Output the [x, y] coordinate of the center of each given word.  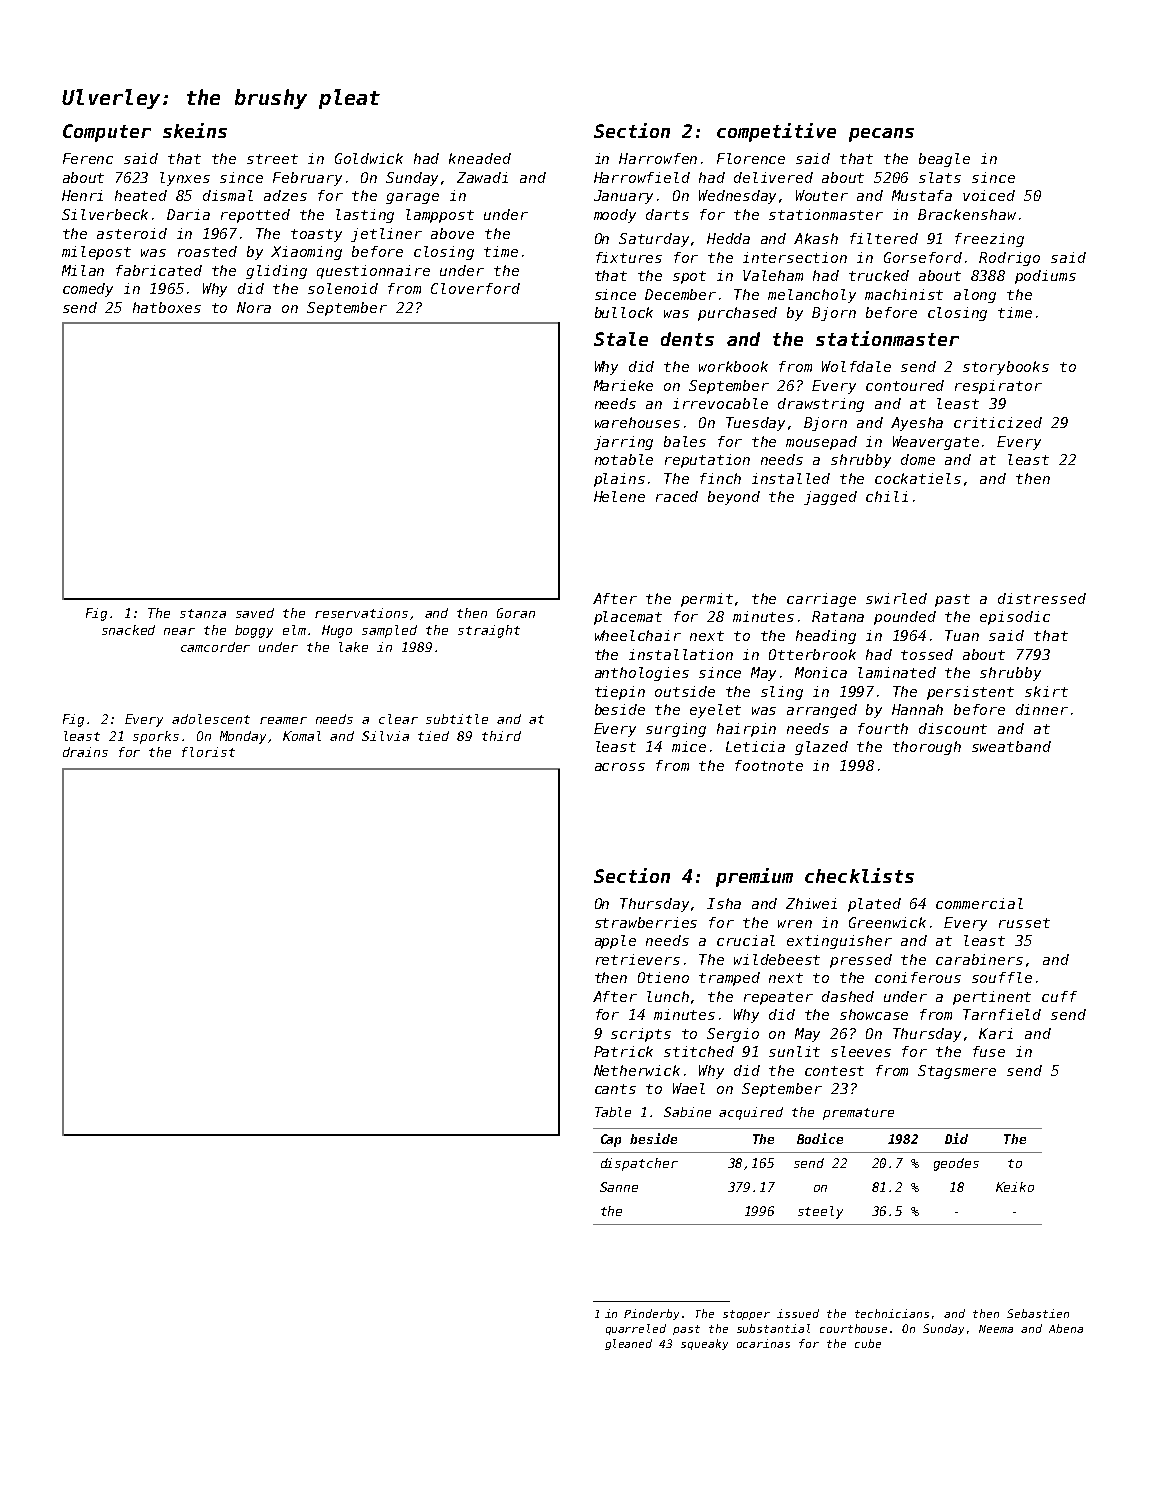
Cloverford [475, 288]
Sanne [619, 1187]
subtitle [457, 719]
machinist [904, 294]
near [179, 631]
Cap [611, 1140]
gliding [276, 272]
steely [820, 1212]
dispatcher [639, 1164]
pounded [905, 618]
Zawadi [482, 177]
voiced [989, 195]
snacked [128, 630]
